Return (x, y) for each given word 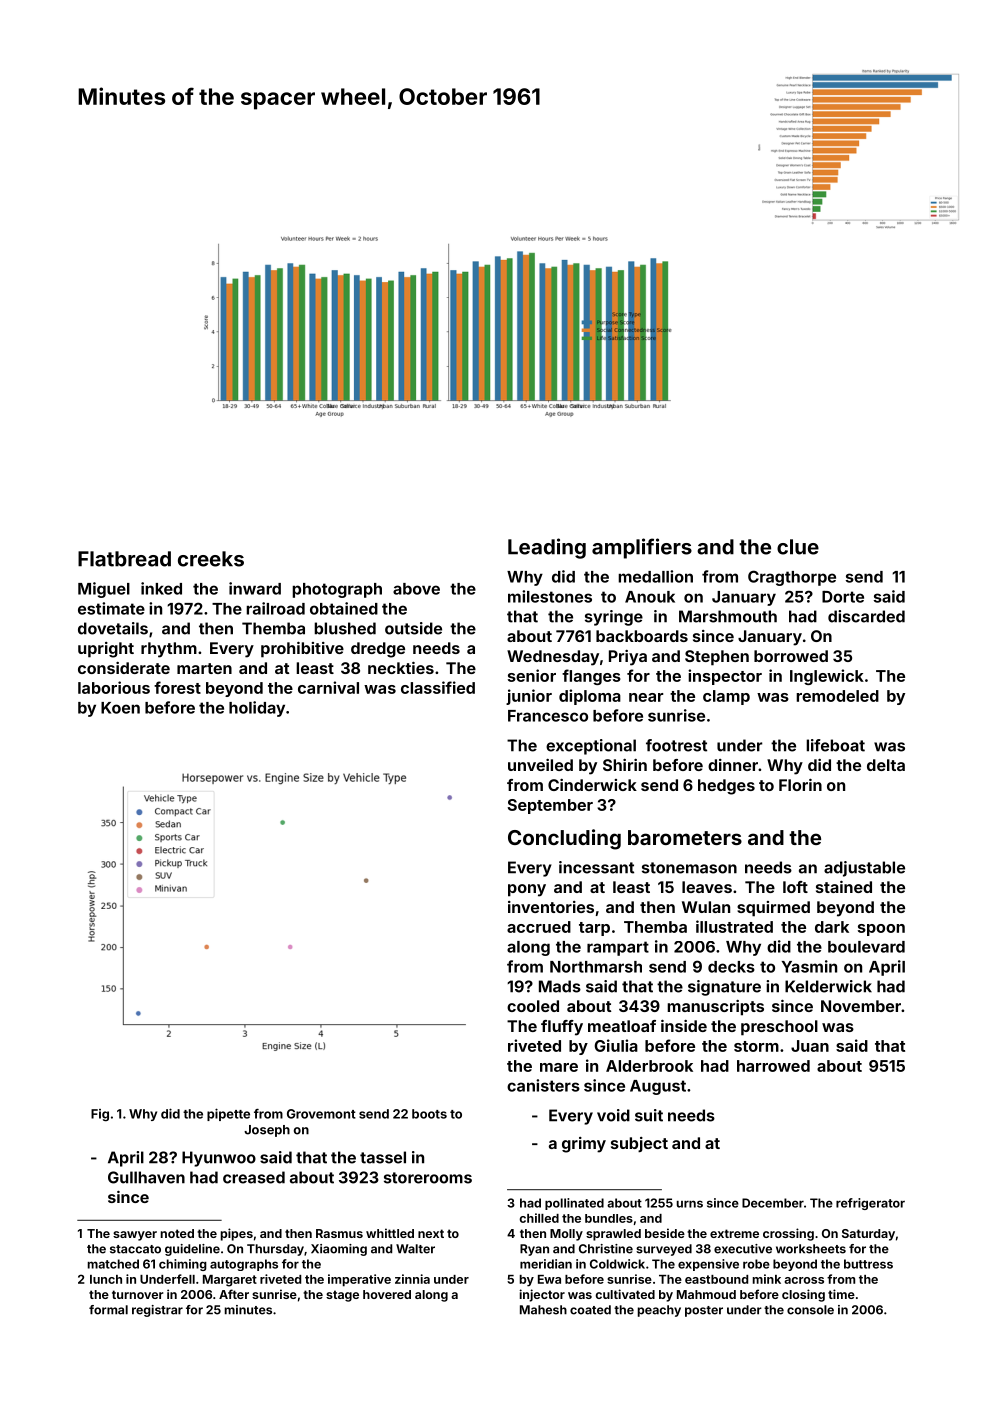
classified (438, 687)
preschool (779, 1028)
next (431, 1233)
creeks (211, 559)
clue (798, 547)
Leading (547, 548)
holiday (257, 709)
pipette (228, 1114)
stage (342, 1296)
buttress (868, 1264)
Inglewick (827, 677)
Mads (560, 986)
